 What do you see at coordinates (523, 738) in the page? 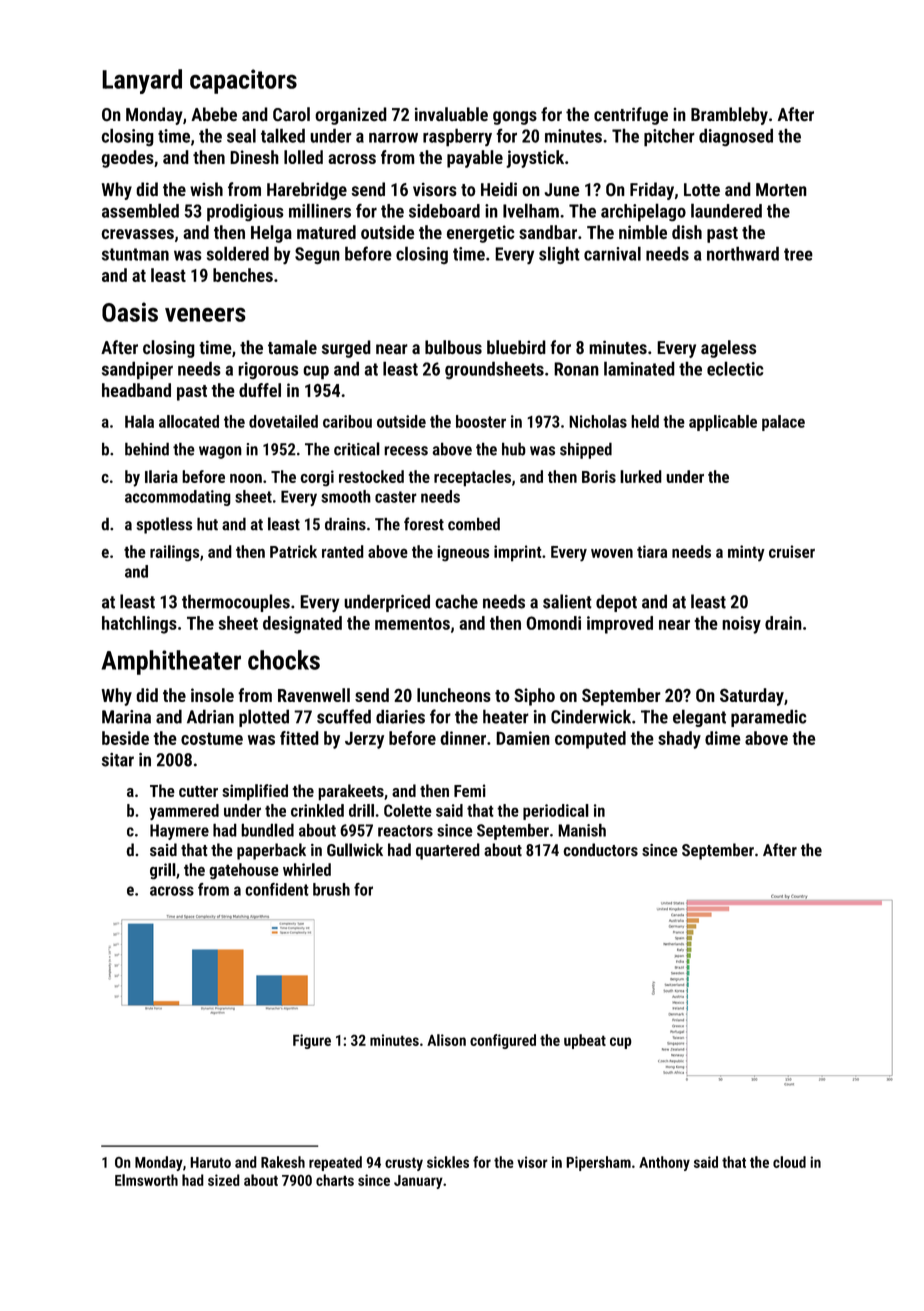
I see `Damien` at bounding box center [523, 738].
